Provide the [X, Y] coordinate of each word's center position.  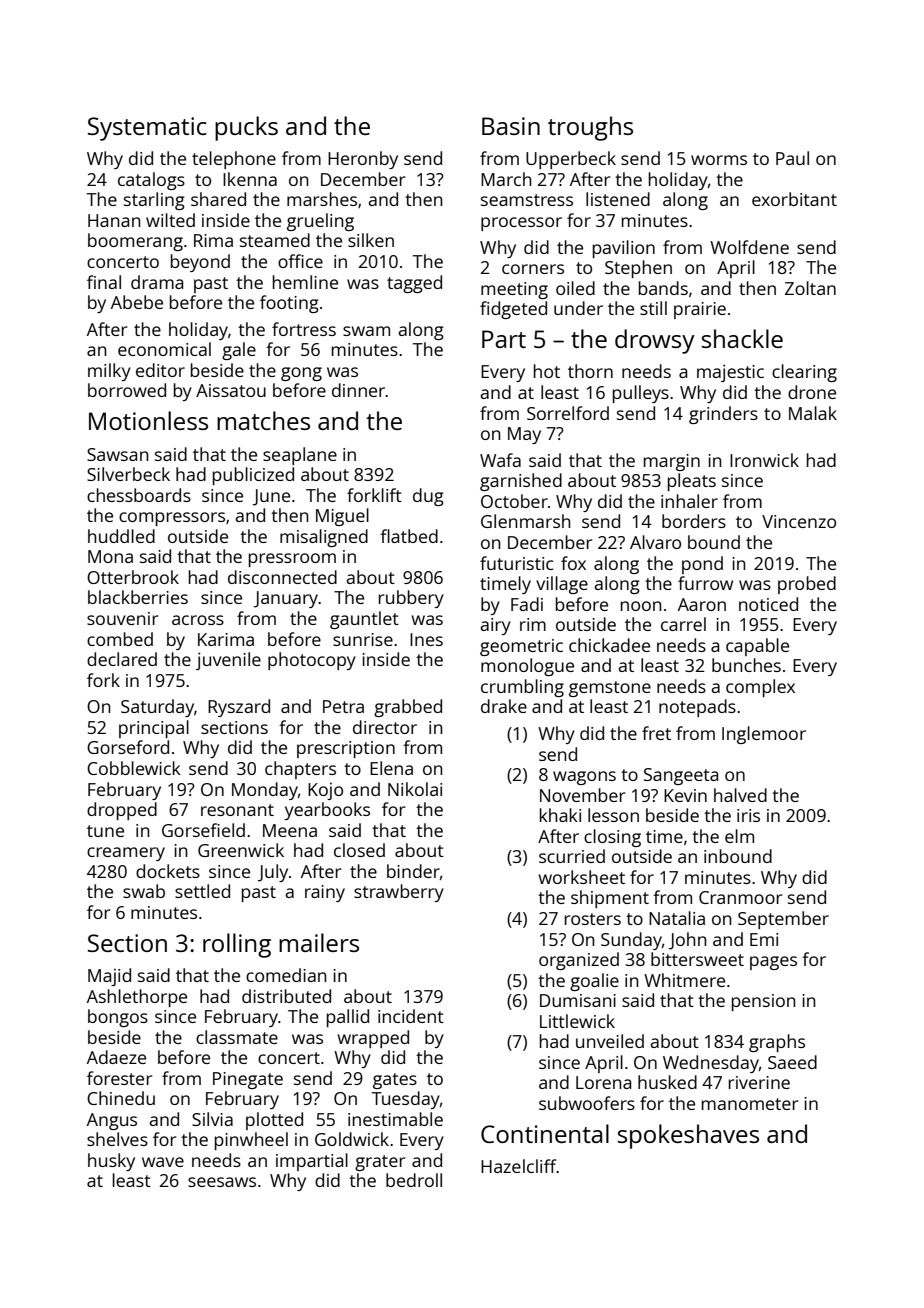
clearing [804, 373]
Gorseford [128, 747]
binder [413, 871]
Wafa [500, 460]
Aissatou [231, 390]
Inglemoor [764, 735]
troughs [590, 128]
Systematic [147, 129]
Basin [511, 126]
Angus [112, 1121]
